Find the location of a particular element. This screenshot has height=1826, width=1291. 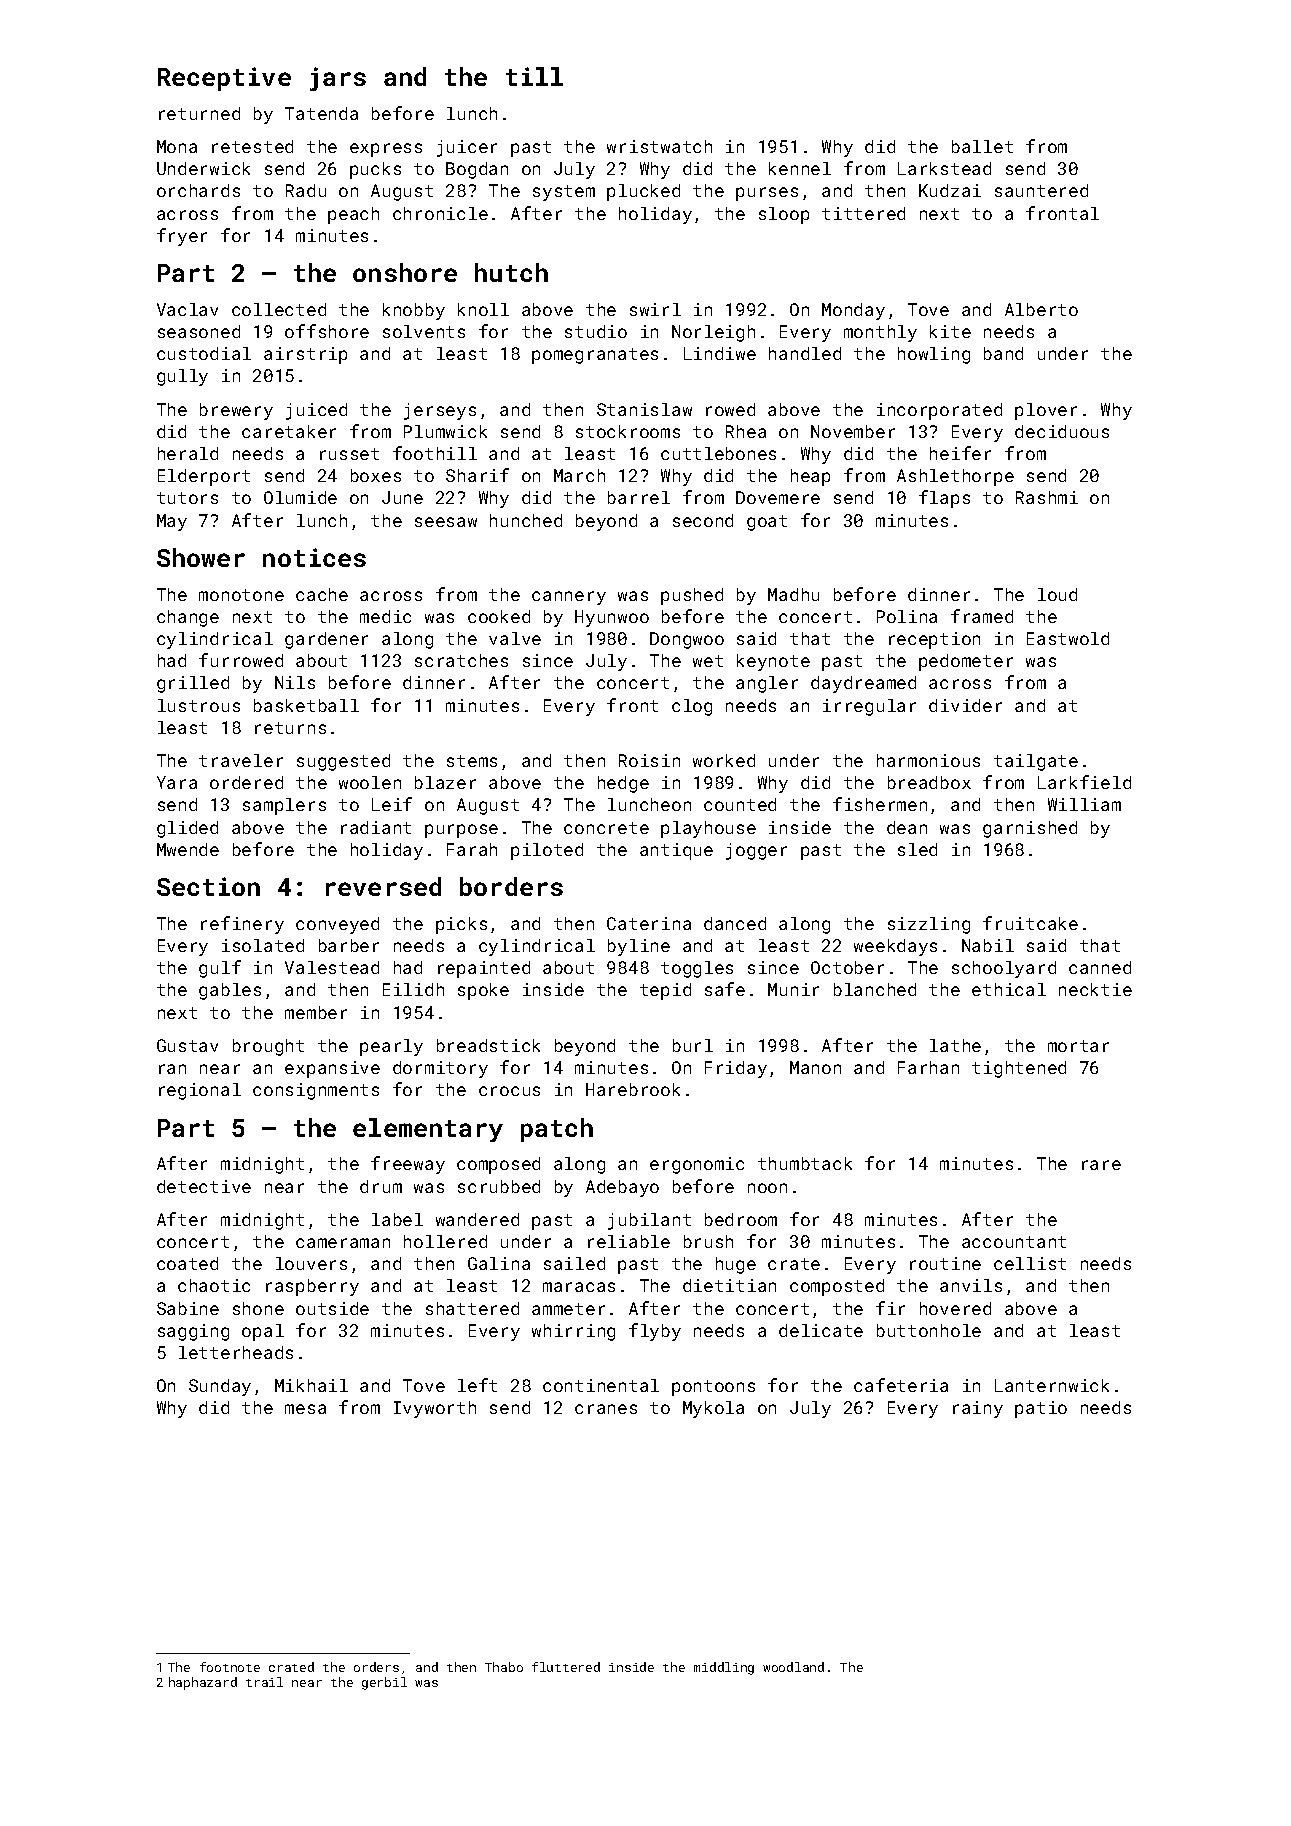

Rashmi is located at coordinates (1047, 497).
